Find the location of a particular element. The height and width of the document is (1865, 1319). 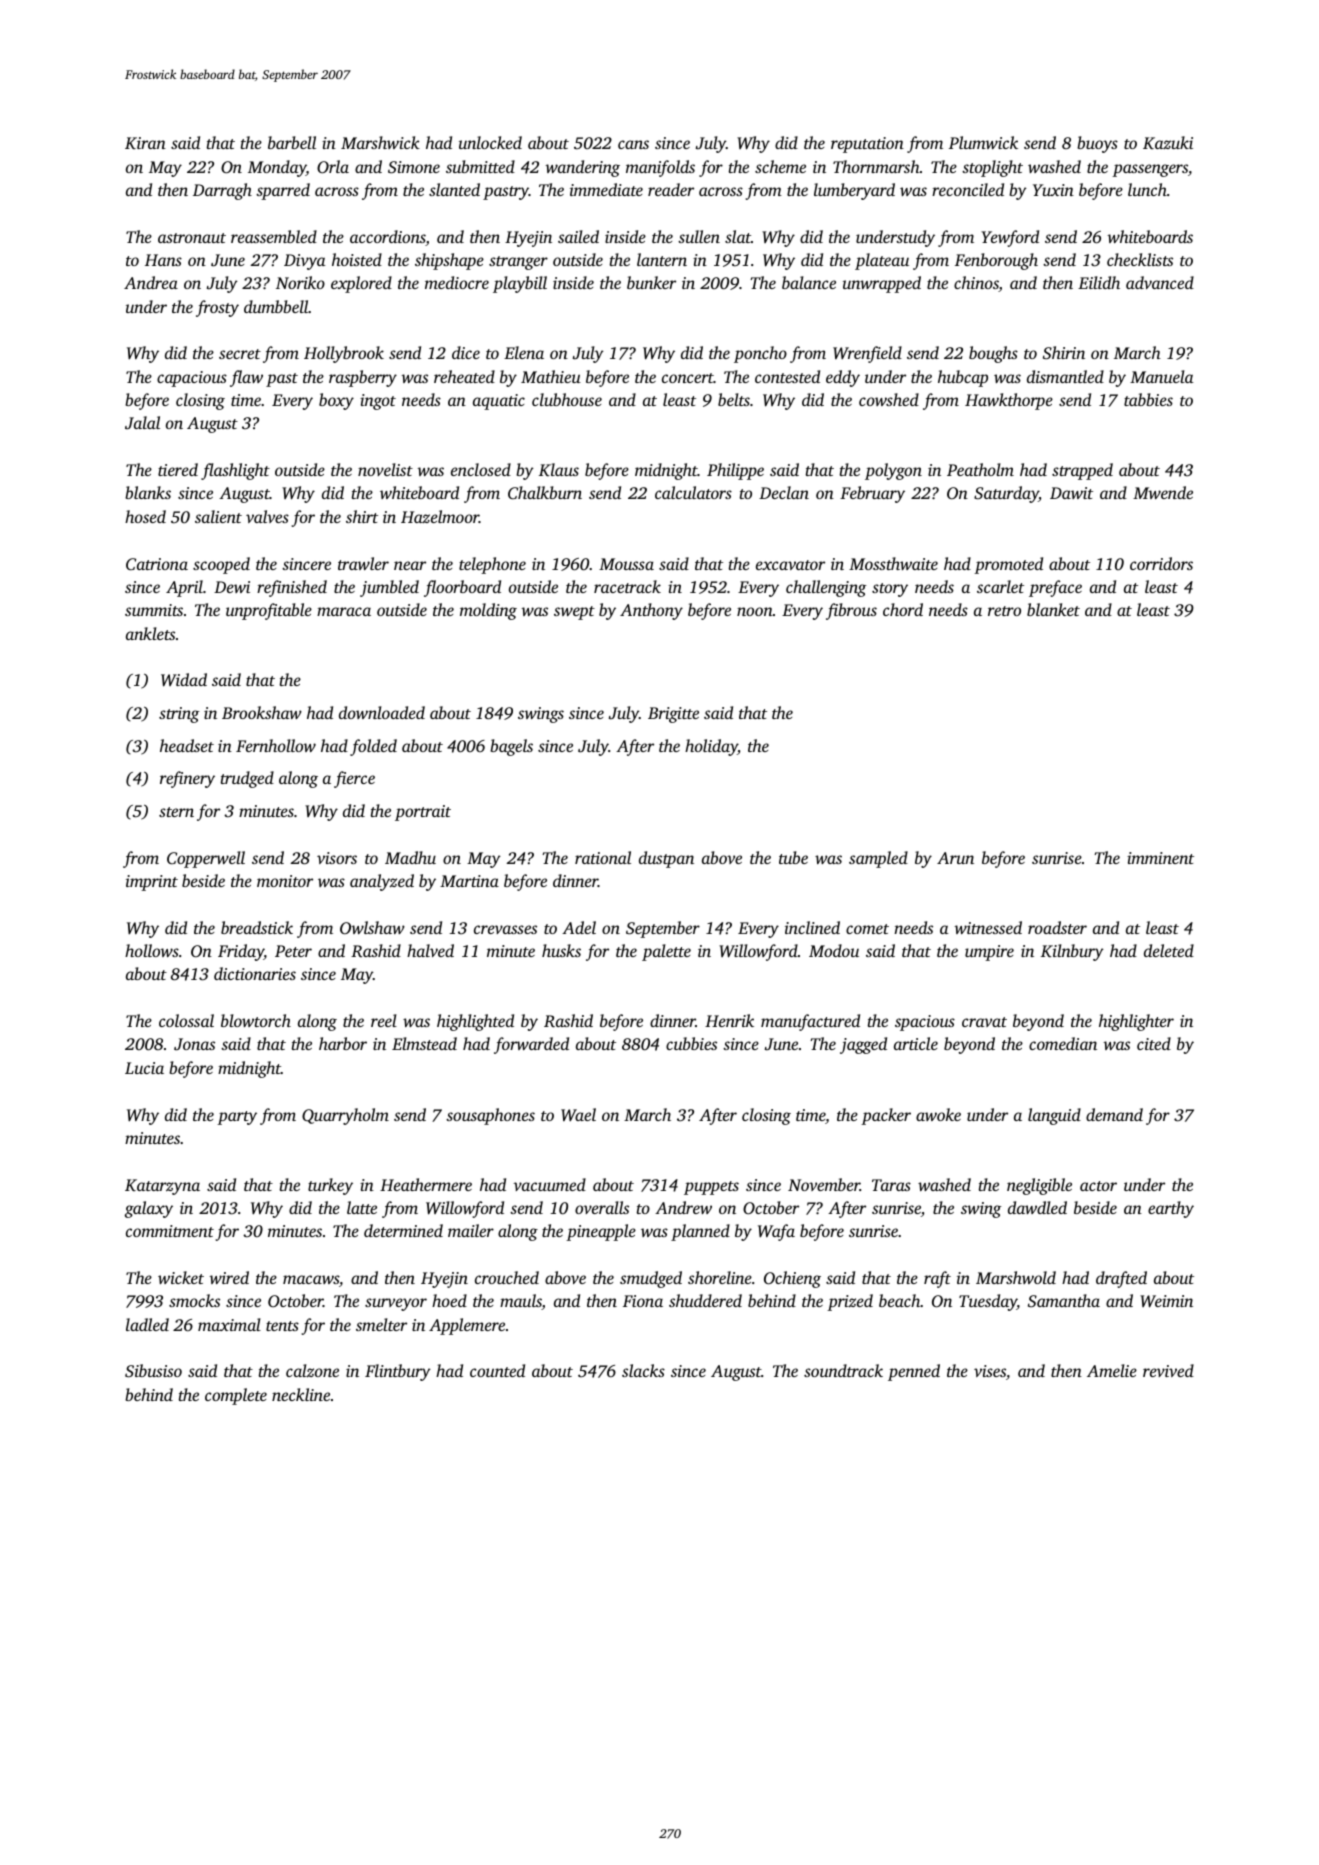

earthy is located at coordinates (1171, 1209).
